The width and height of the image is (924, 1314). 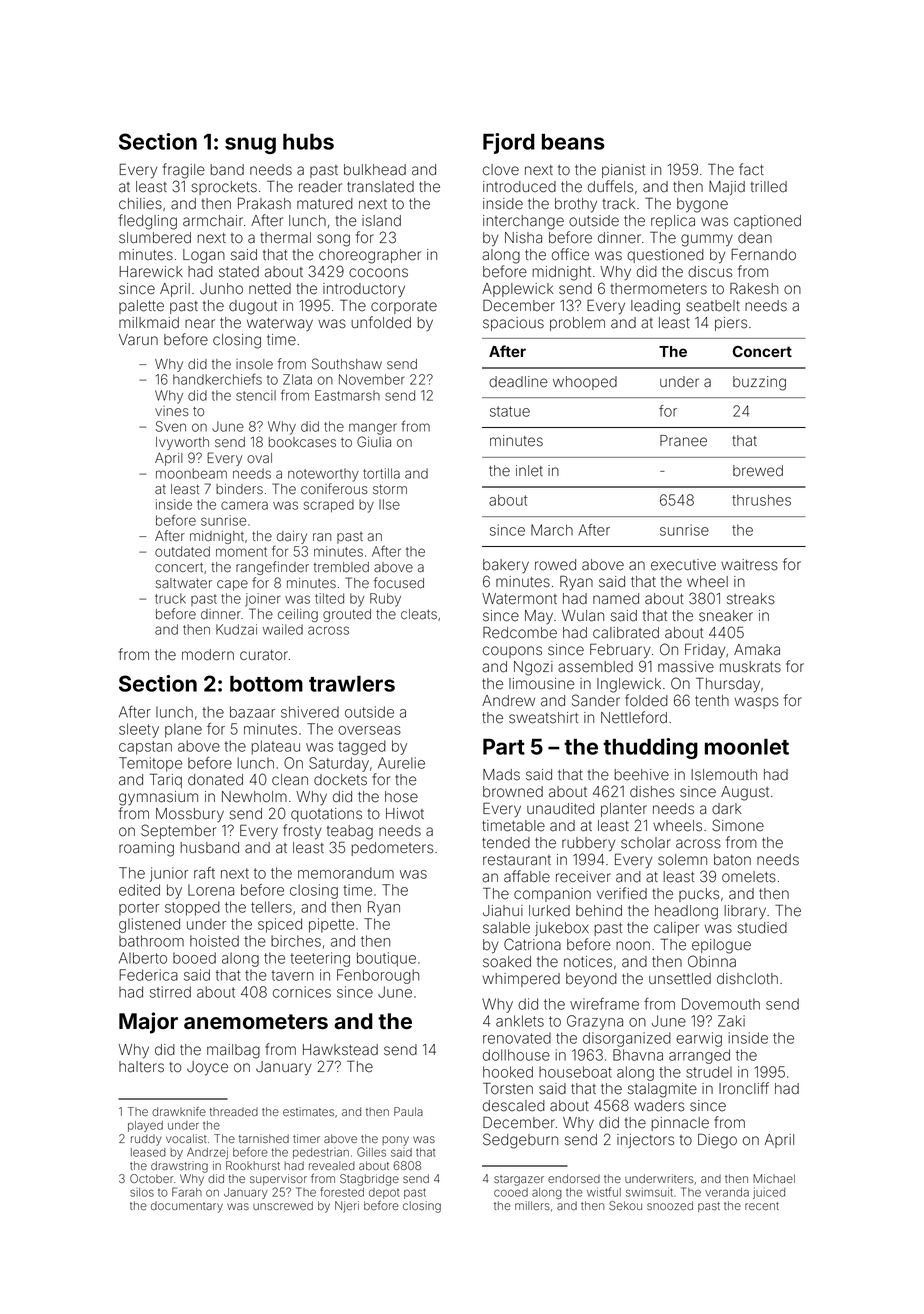 I want to click on behind, so click(x=599, y=911).
